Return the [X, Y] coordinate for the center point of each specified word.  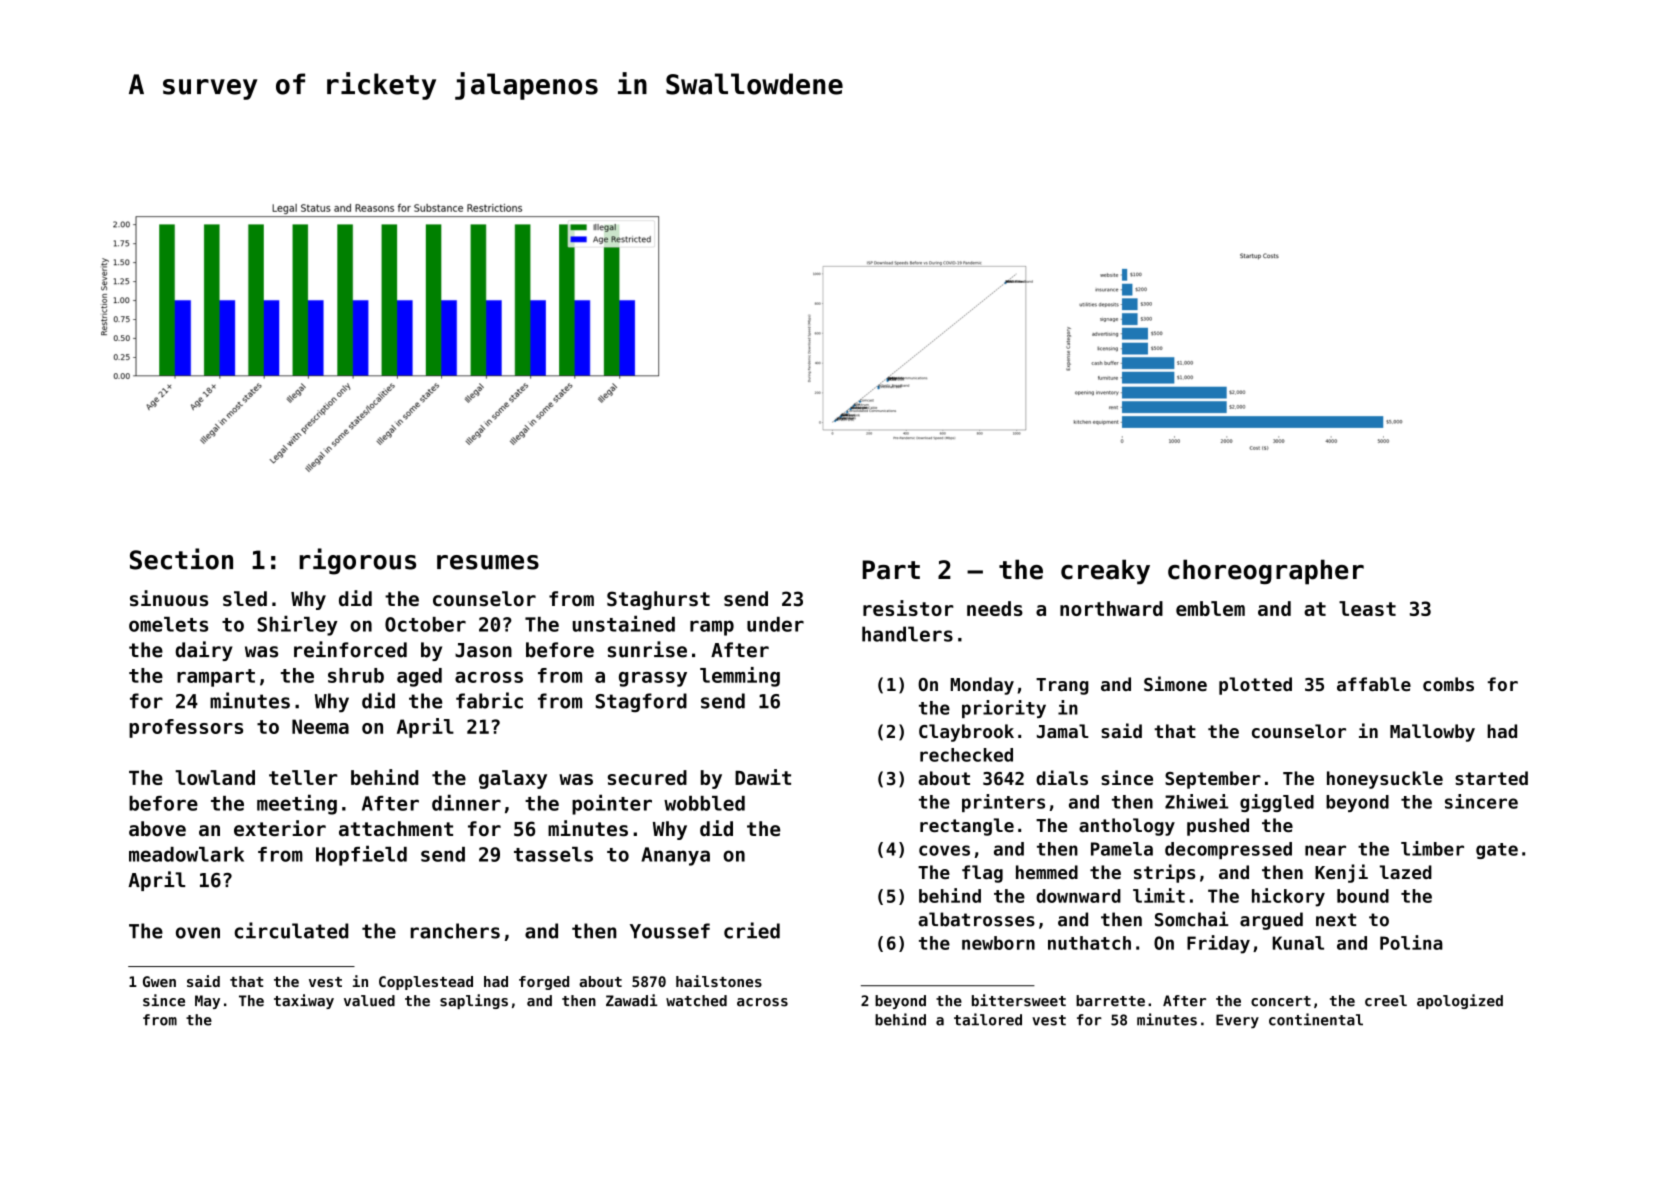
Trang [1062, 686]
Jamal [1063, 731]
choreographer [1266, 572]
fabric [489, 700]
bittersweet [1019, 1000]
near [1325, 850]
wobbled [704, 803]
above [157, 829]
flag [982, 874]
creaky [1105, 572]
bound [1363, 896]
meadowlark [186, 854]
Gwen [159, 981]
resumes [488, 562]
